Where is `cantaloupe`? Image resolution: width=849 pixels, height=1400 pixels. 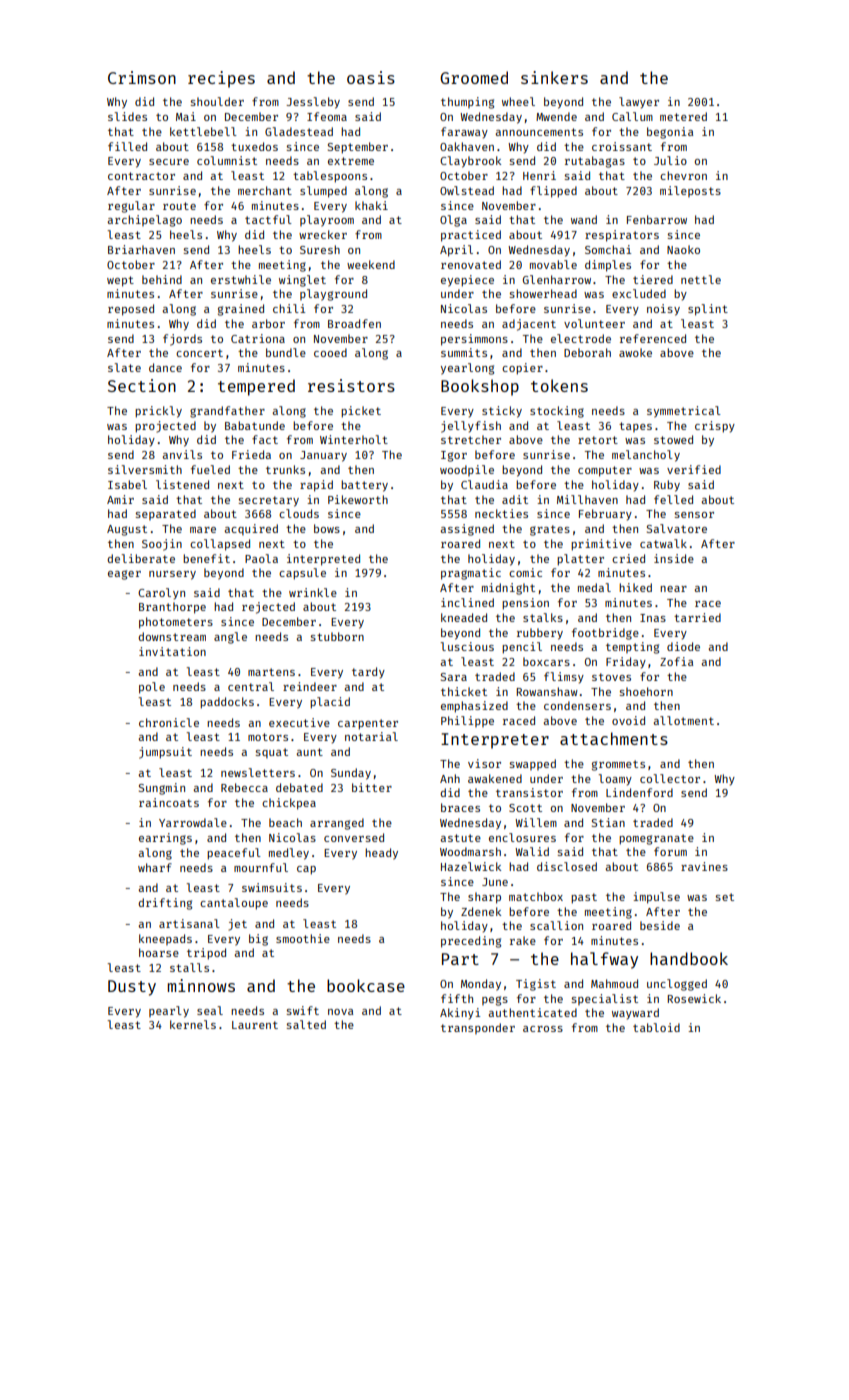
cantaloupe is located at coordinates (234, 904).
